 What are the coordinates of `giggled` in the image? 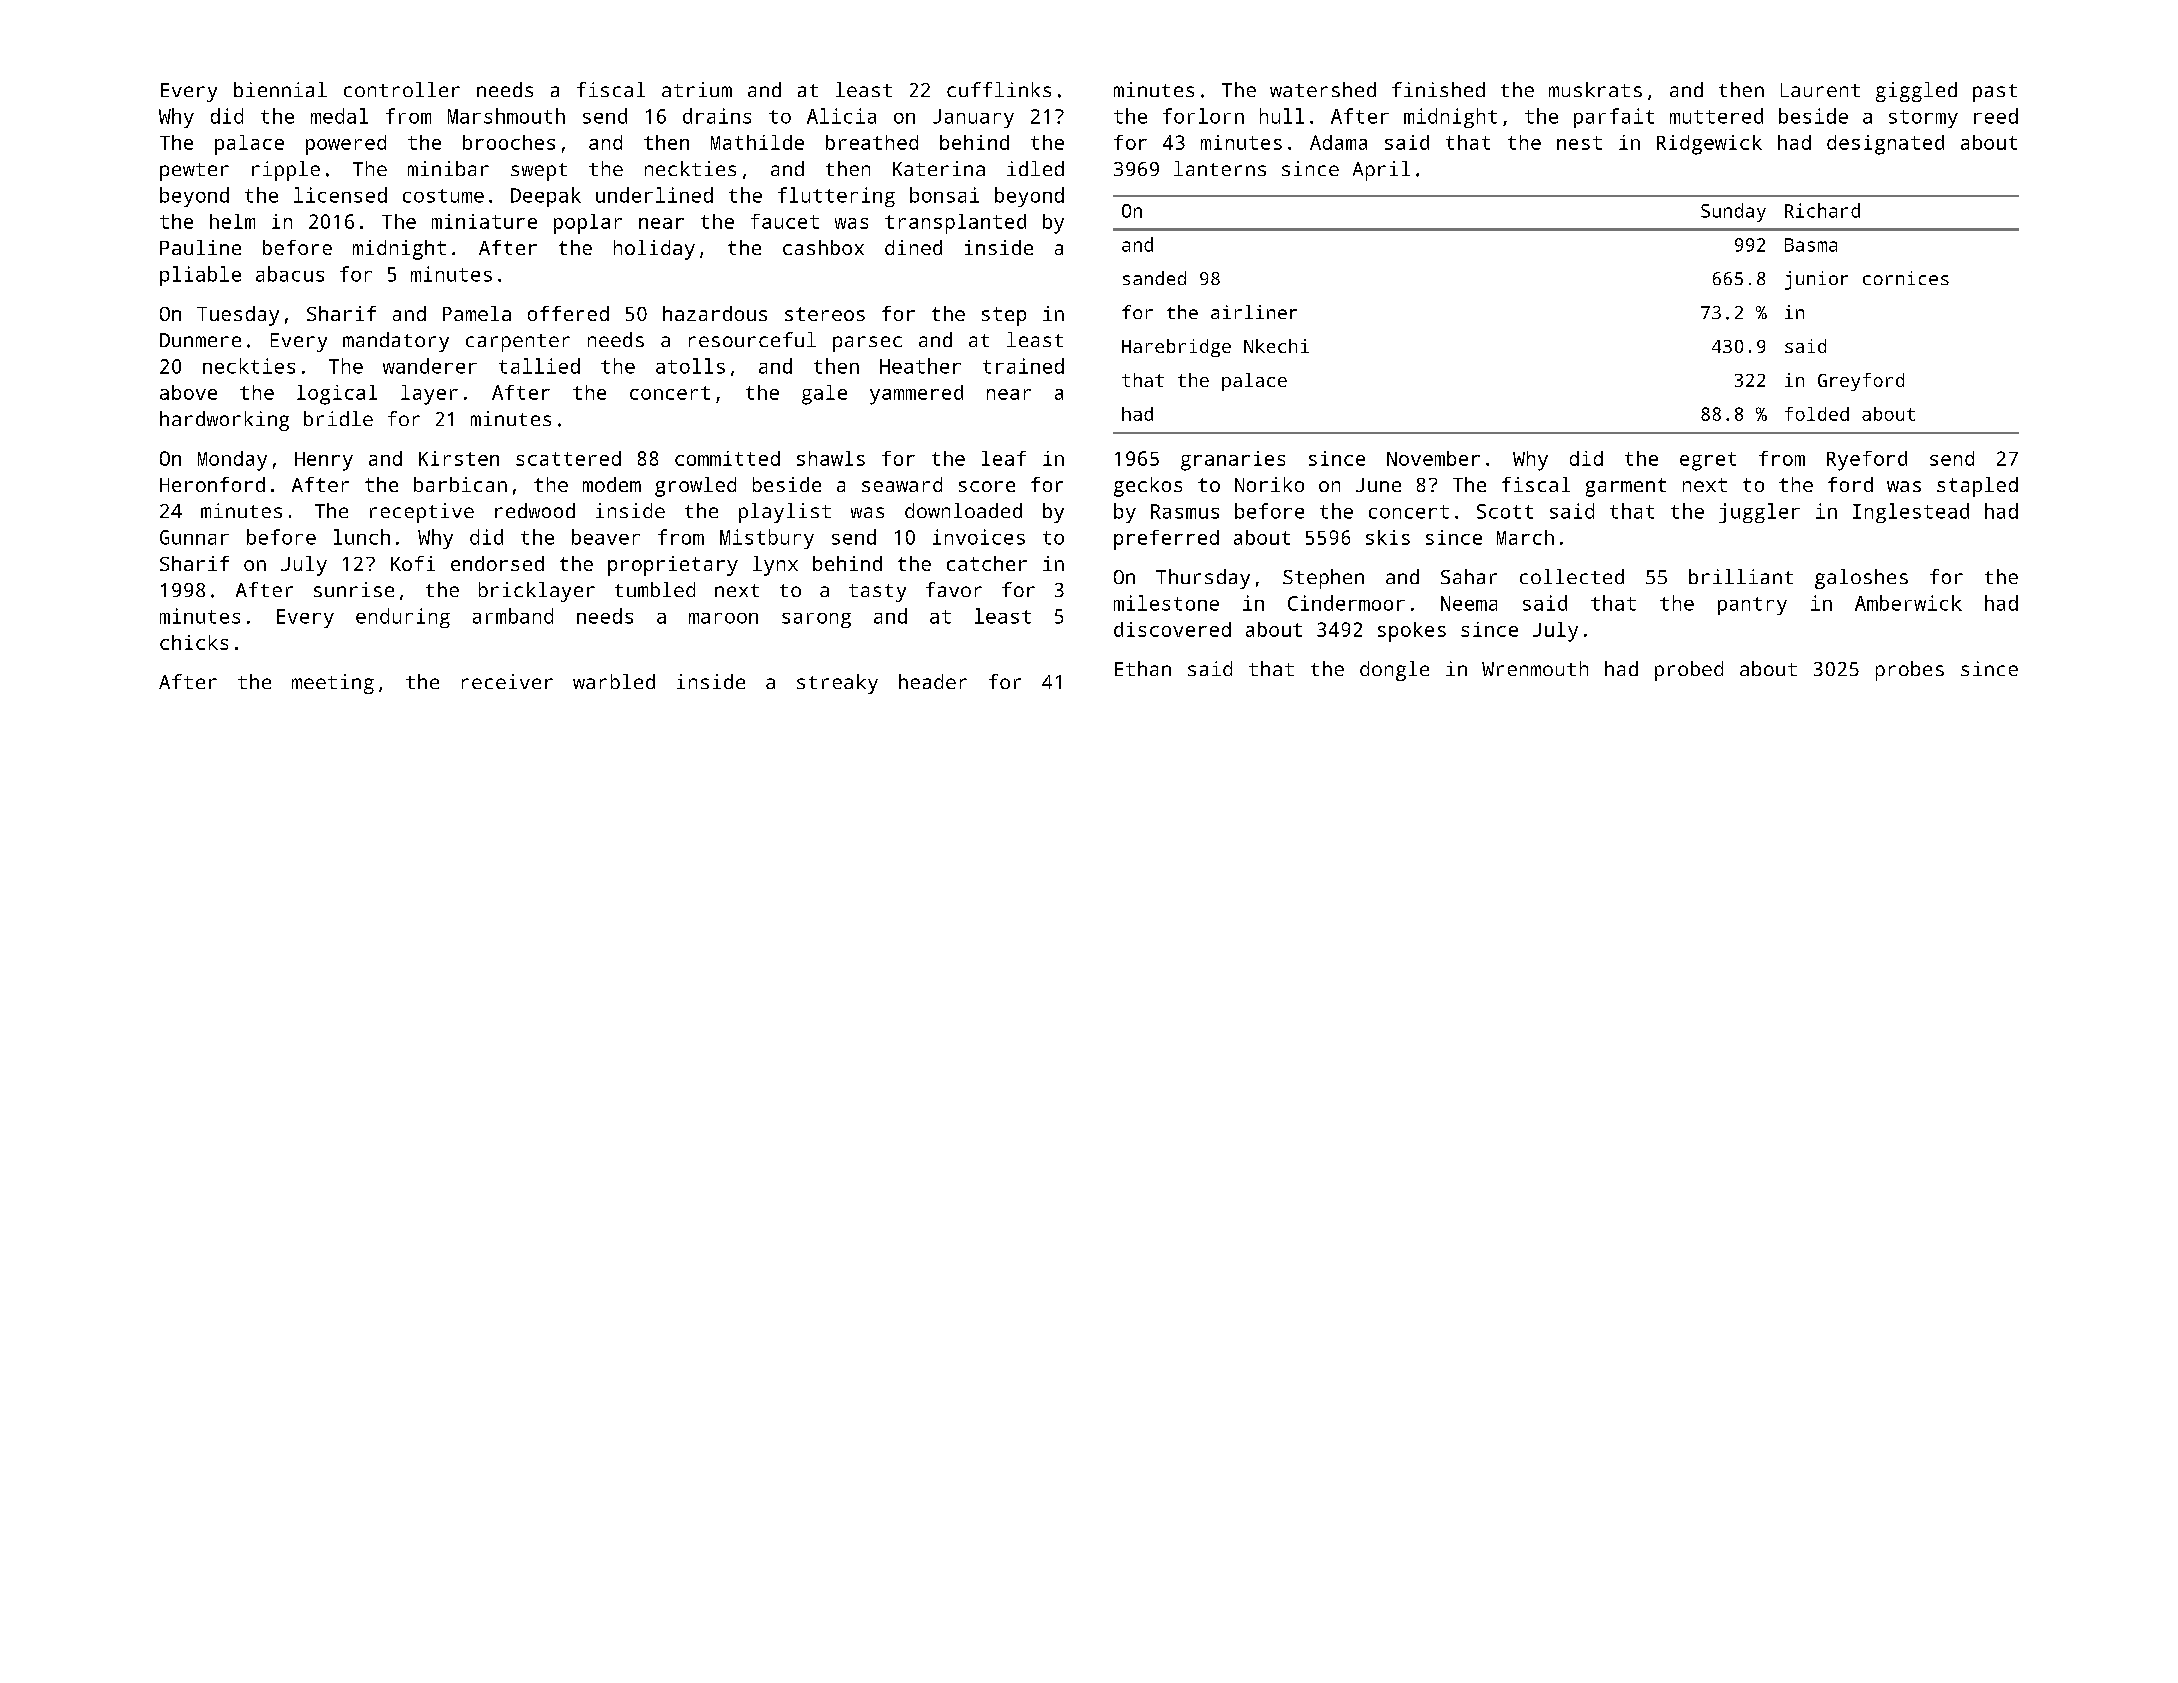 It's located at (1916, 92).
